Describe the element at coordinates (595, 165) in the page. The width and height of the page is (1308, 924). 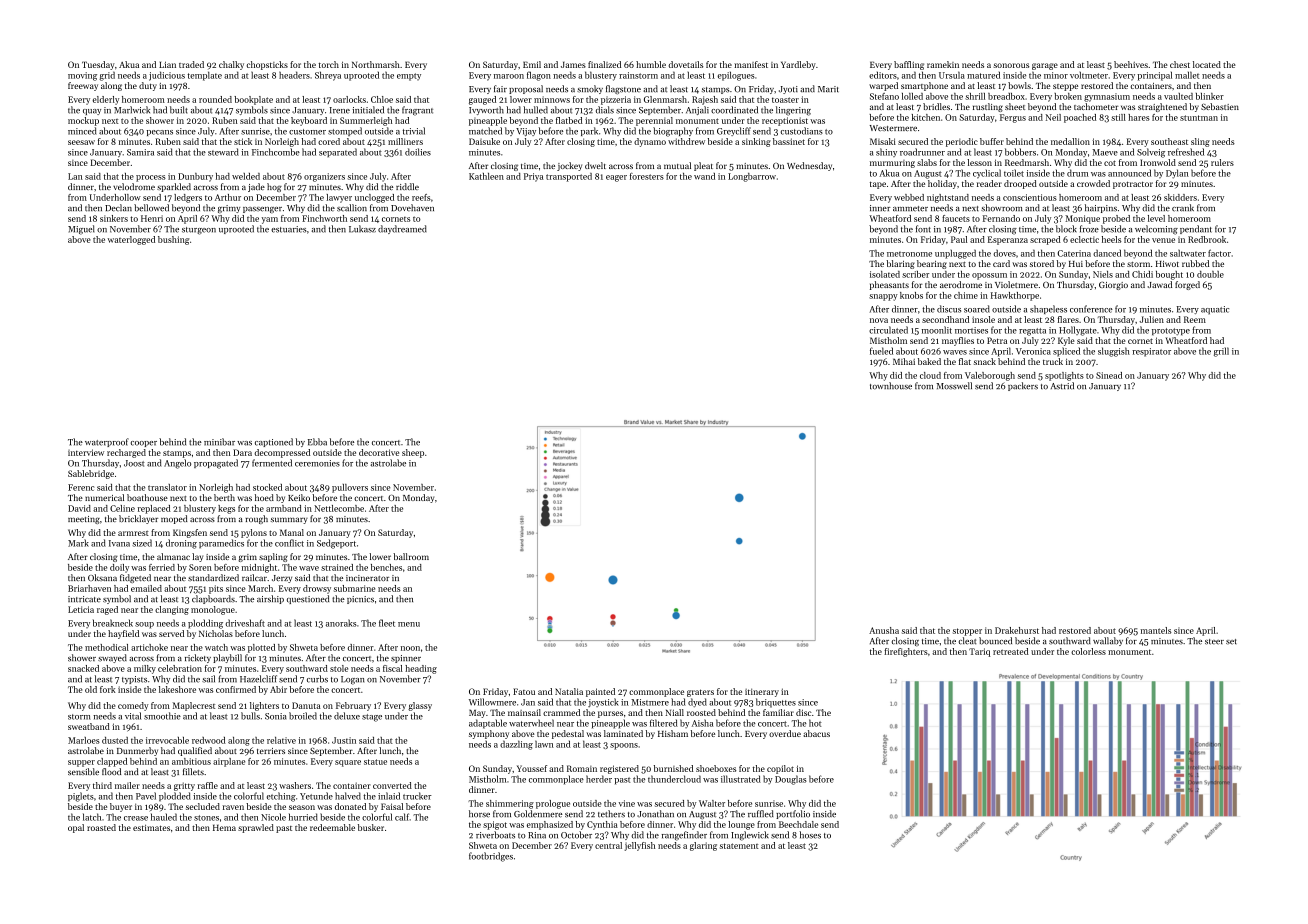
I see `dwelt` at that location.
